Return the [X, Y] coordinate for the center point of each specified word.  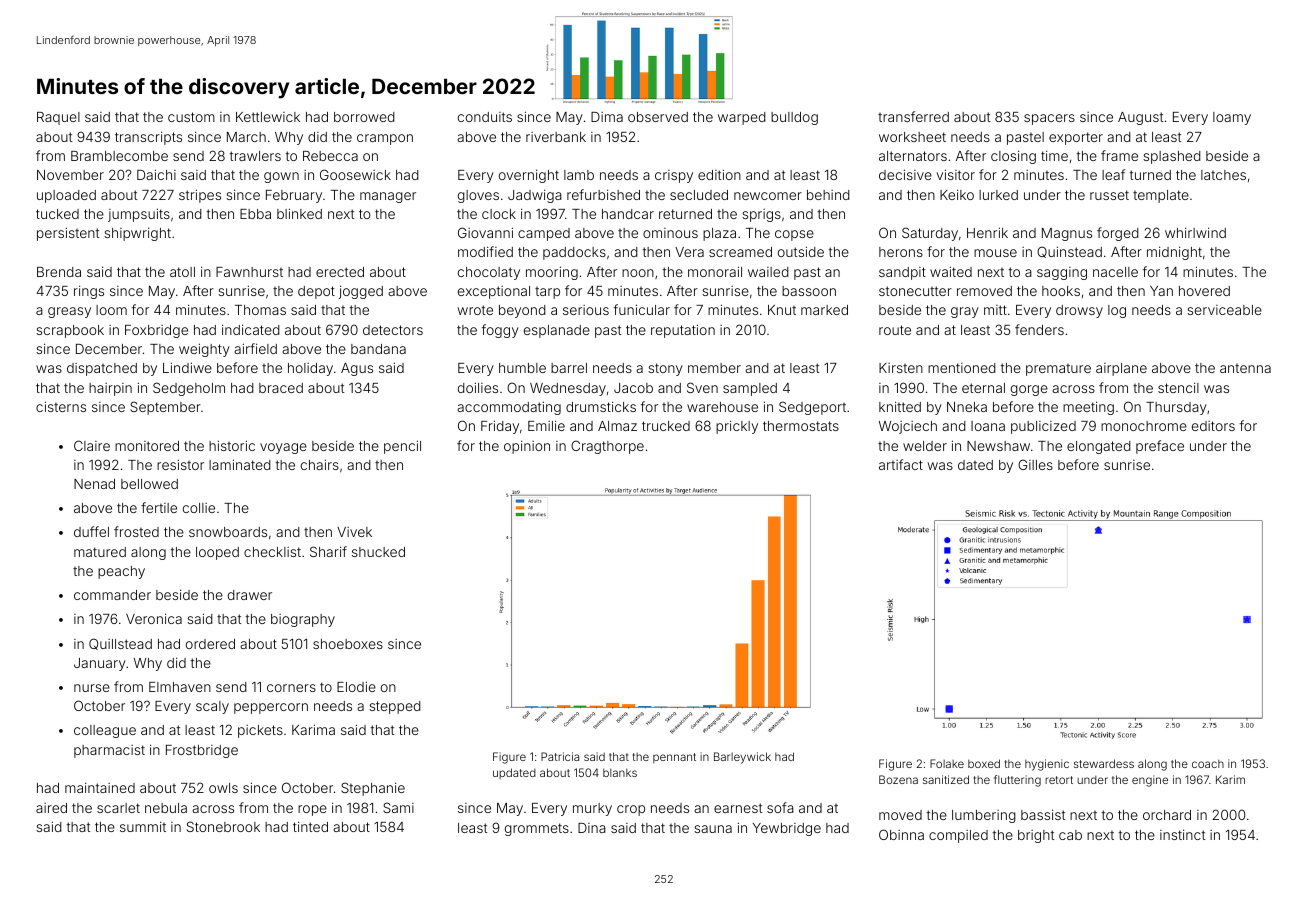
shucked [378, 552]
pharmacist [109, 751]
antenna [1245, 368]
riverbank [556, 137]
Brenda [59, 272]
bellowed [149, 484]
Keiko [957, 194]
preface [1160, 447]
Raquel [58, 118]
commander [112, 595]
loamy [1232, 118]
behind [828, 195]
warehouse [722, 407]
